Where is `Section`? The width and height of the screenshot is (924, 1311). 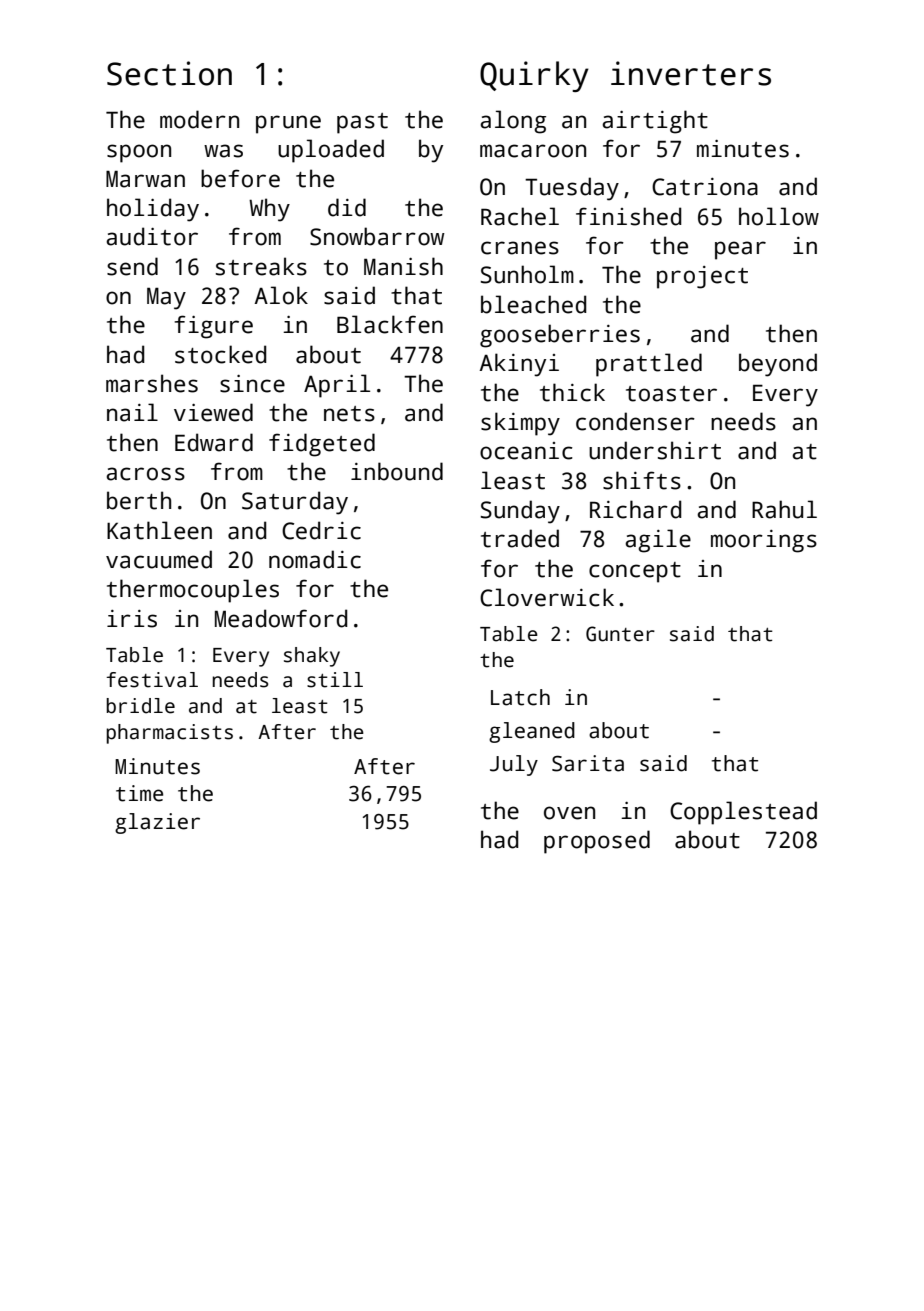
Section is located at coordinates (169, 73).
